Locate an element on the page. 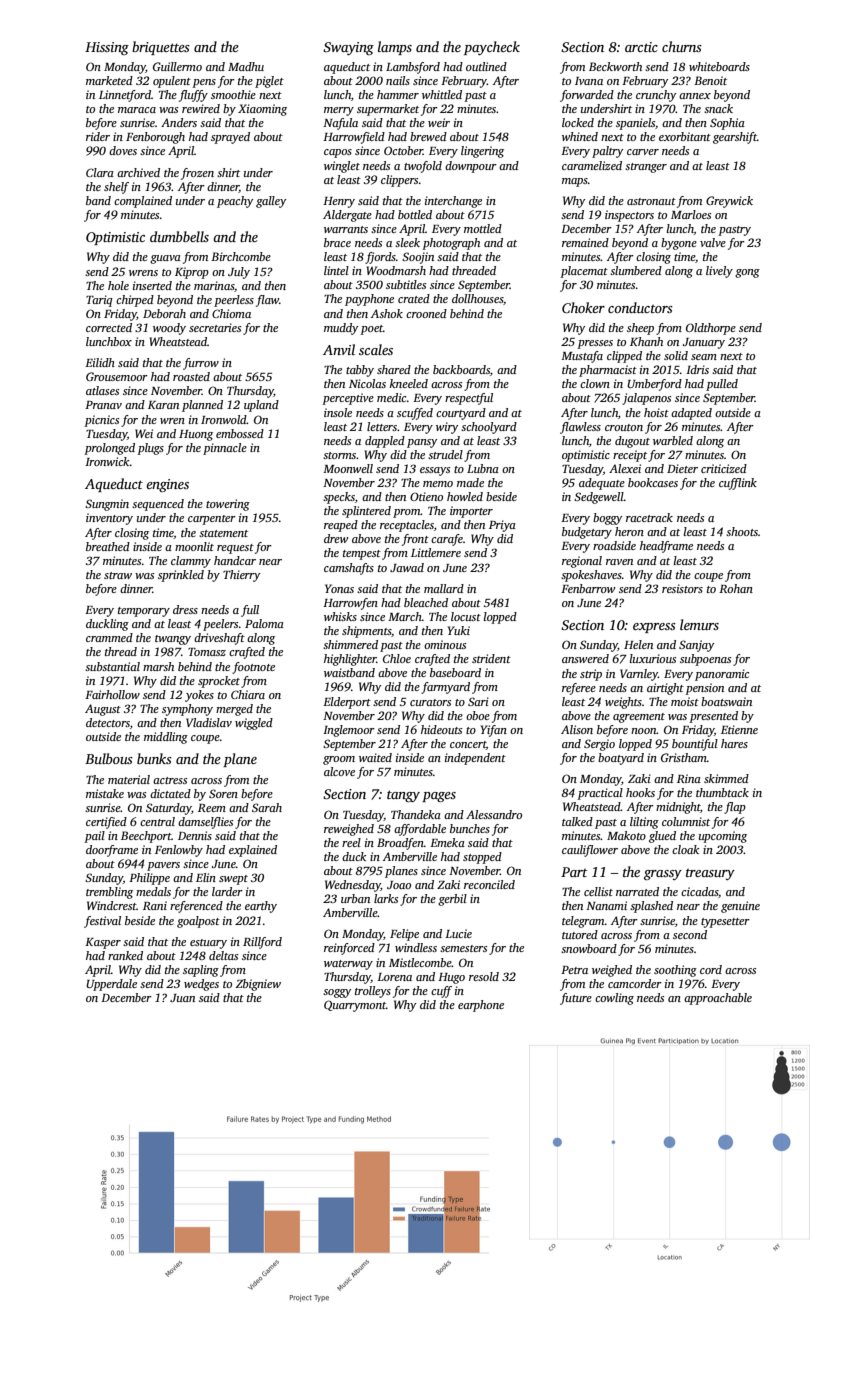 The image size is (849, 1400). crammed is located at coordinates (109, 637).
